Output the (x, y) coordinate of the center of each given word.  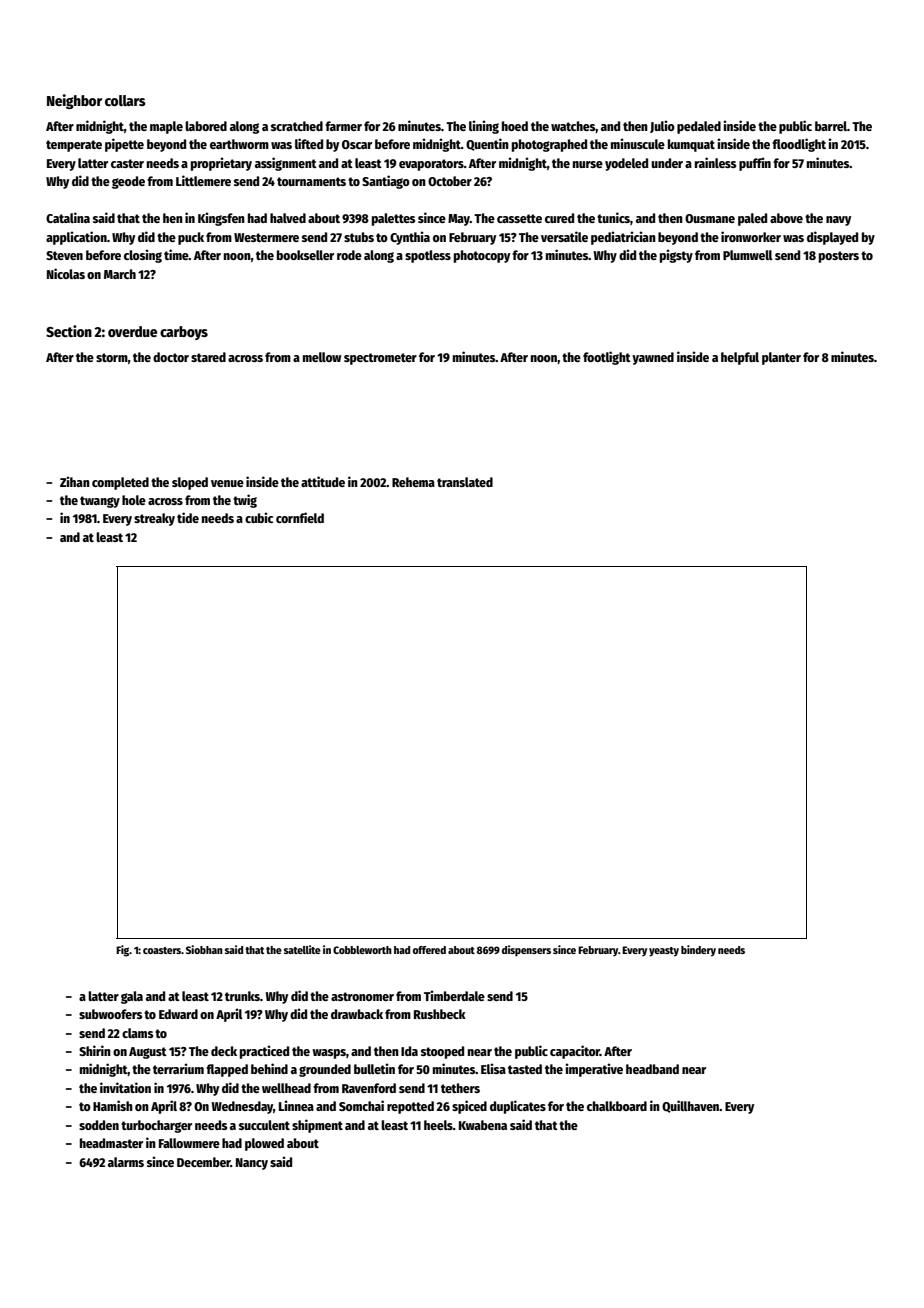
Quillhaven (690, 1106)
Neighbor (74, 101)
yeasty (664, 952)
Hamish (113, 1105)
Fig (123, 951)
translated (465, 482)
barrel (831, 126)
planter (781, 358)
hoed (515, 126)
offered (429, 950)
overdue (132, 331)
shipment (317, 1126)
